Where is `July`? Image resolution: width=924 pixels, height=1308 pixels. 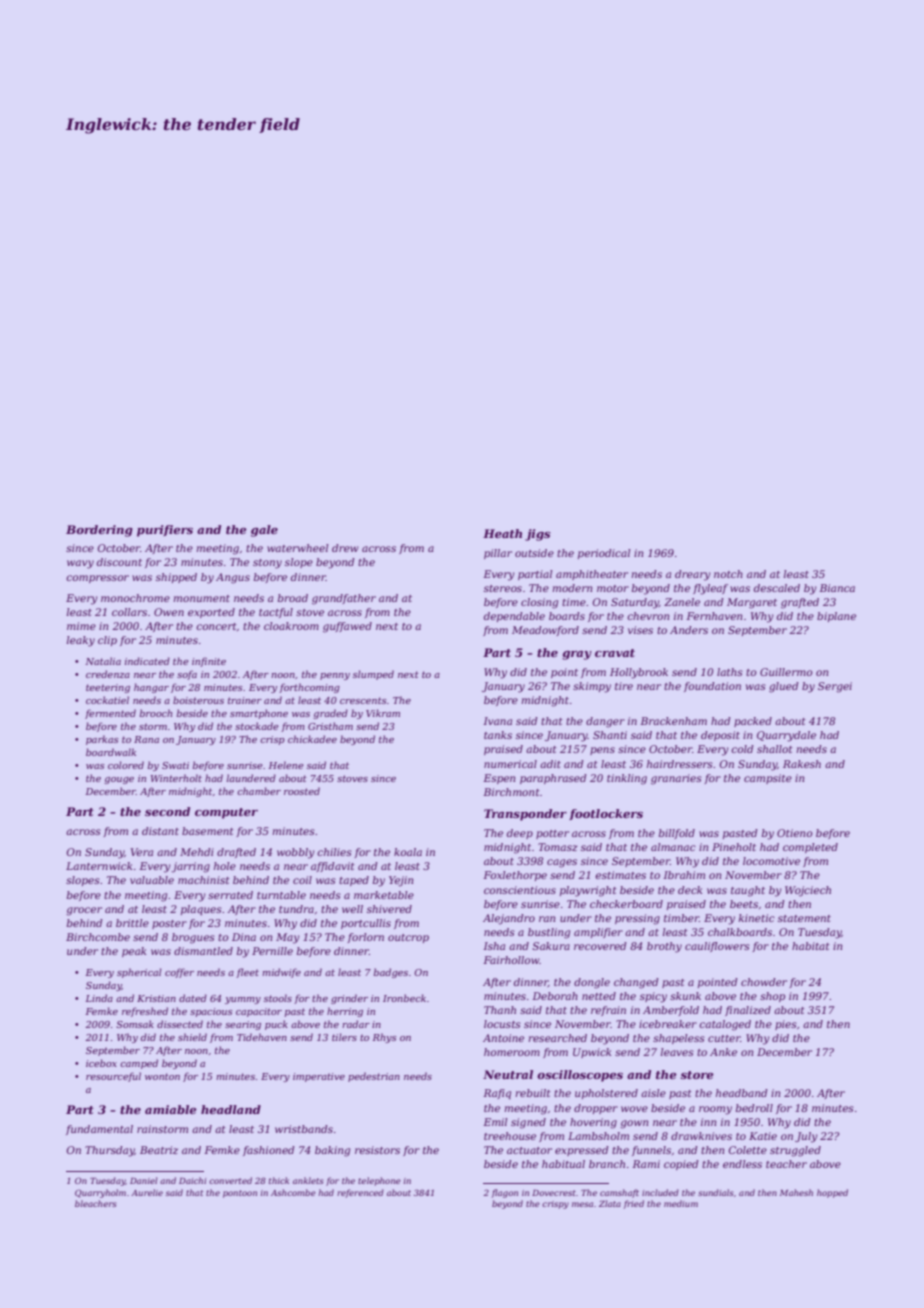 July is located at coordinates (806, 1137).
